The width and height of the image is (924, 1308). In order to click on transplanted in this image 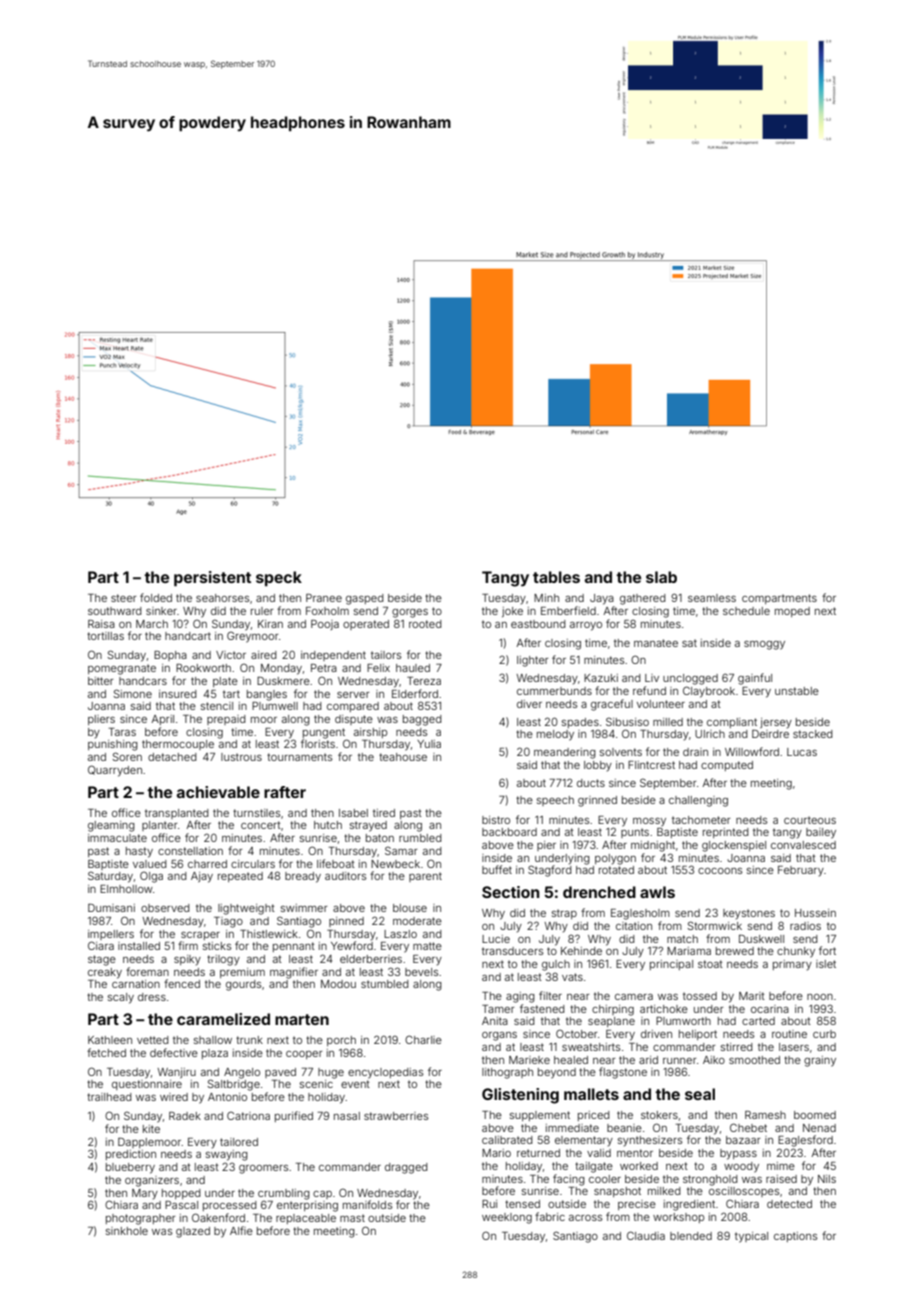, I will do `click(177, 814)`.
